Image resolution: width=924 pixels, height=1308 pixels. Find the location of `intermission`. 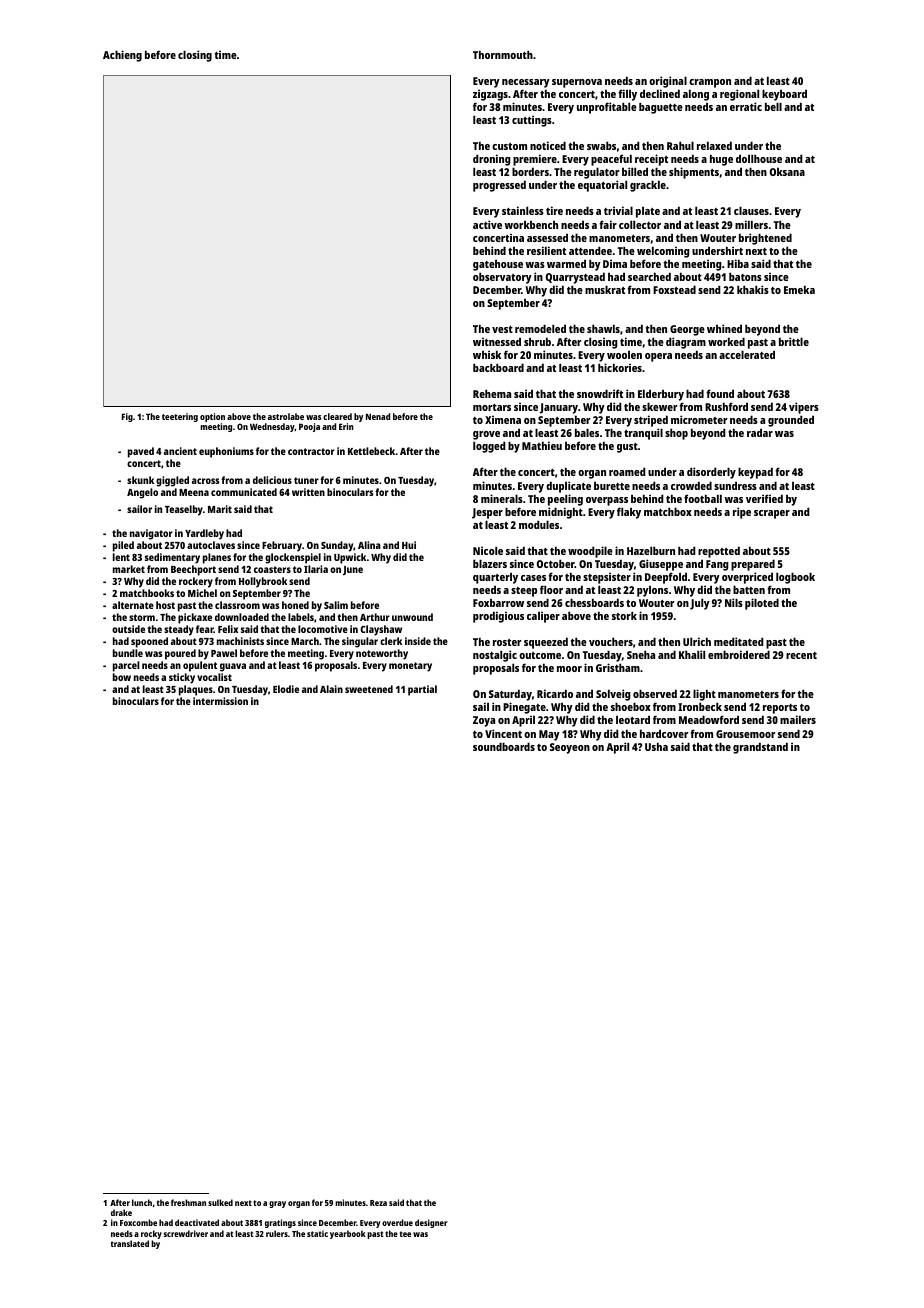

intermission is located at coordinates (220, 701).
